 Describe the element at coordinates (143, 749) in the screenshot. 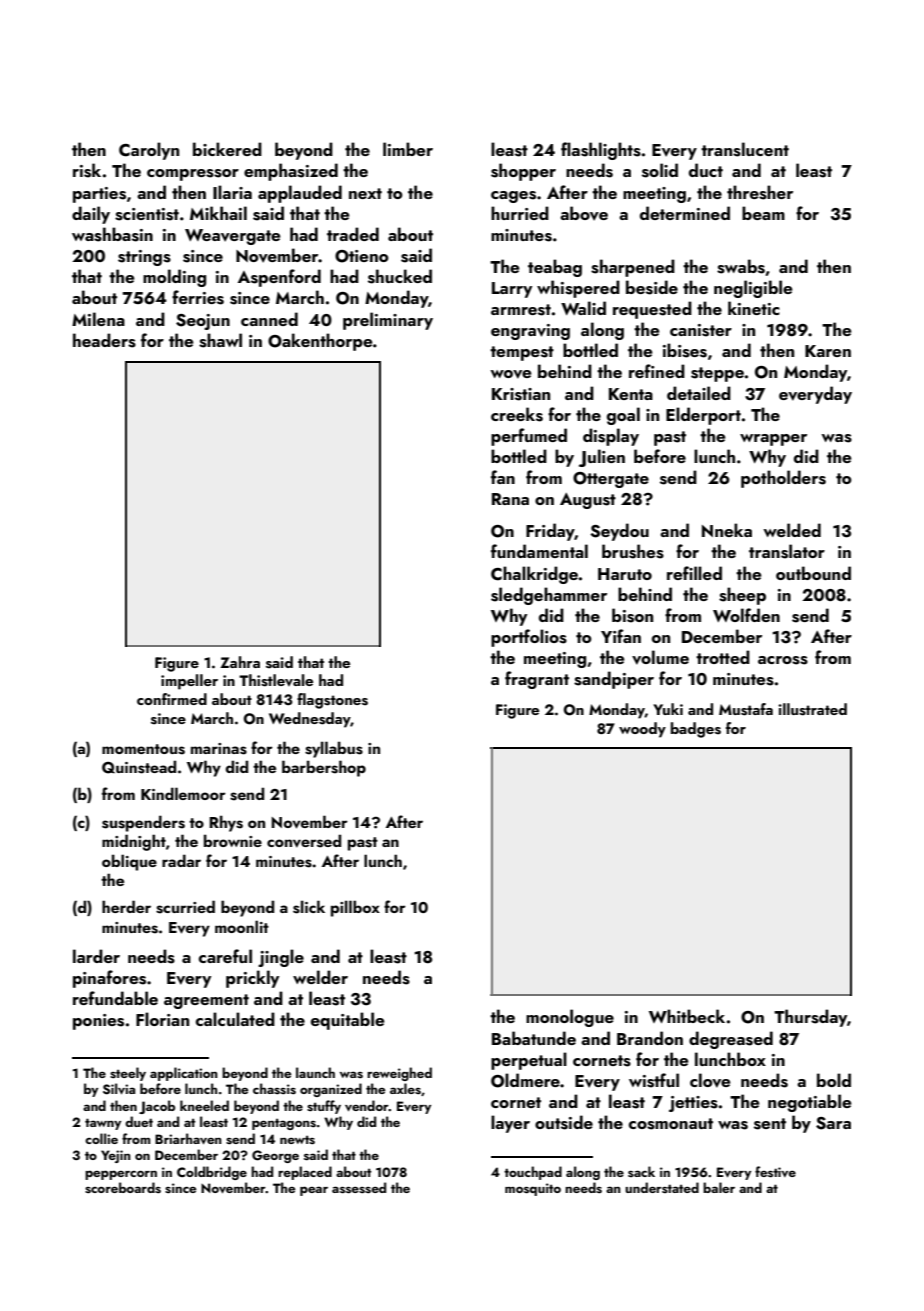

I see `momentous` at that location.
